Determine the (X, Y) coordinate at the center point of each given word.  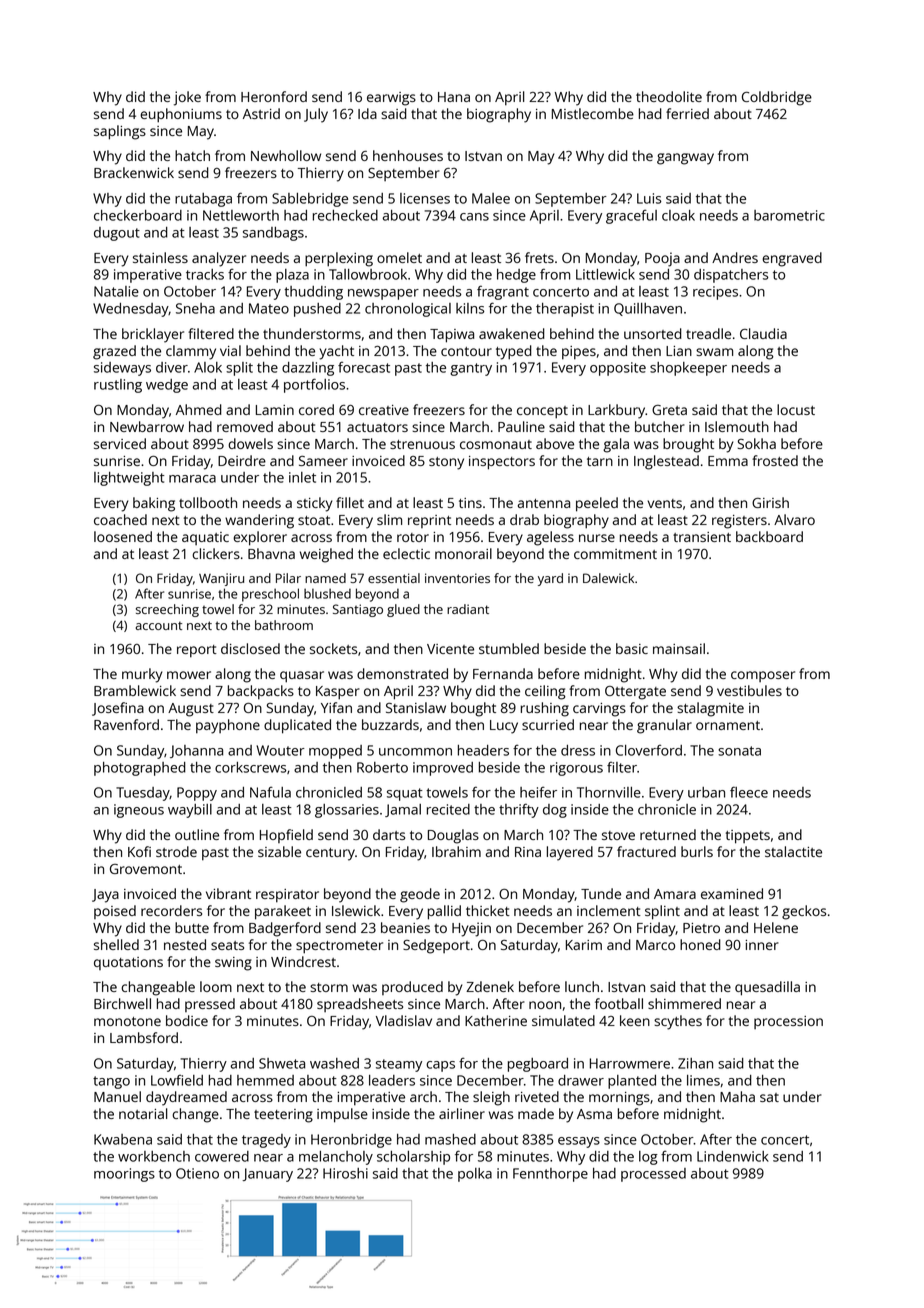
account (158, 625)
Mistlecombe (593, 113)
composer (763, 676)
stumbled (509, 648)
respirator (287, 896)
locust (796, 409)
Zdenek (490, 986)
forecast (364, 367)
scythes (678, 1022)
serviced (120, 443)
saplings (120, 132)
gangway (685, 159)
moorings (124, 1175)
